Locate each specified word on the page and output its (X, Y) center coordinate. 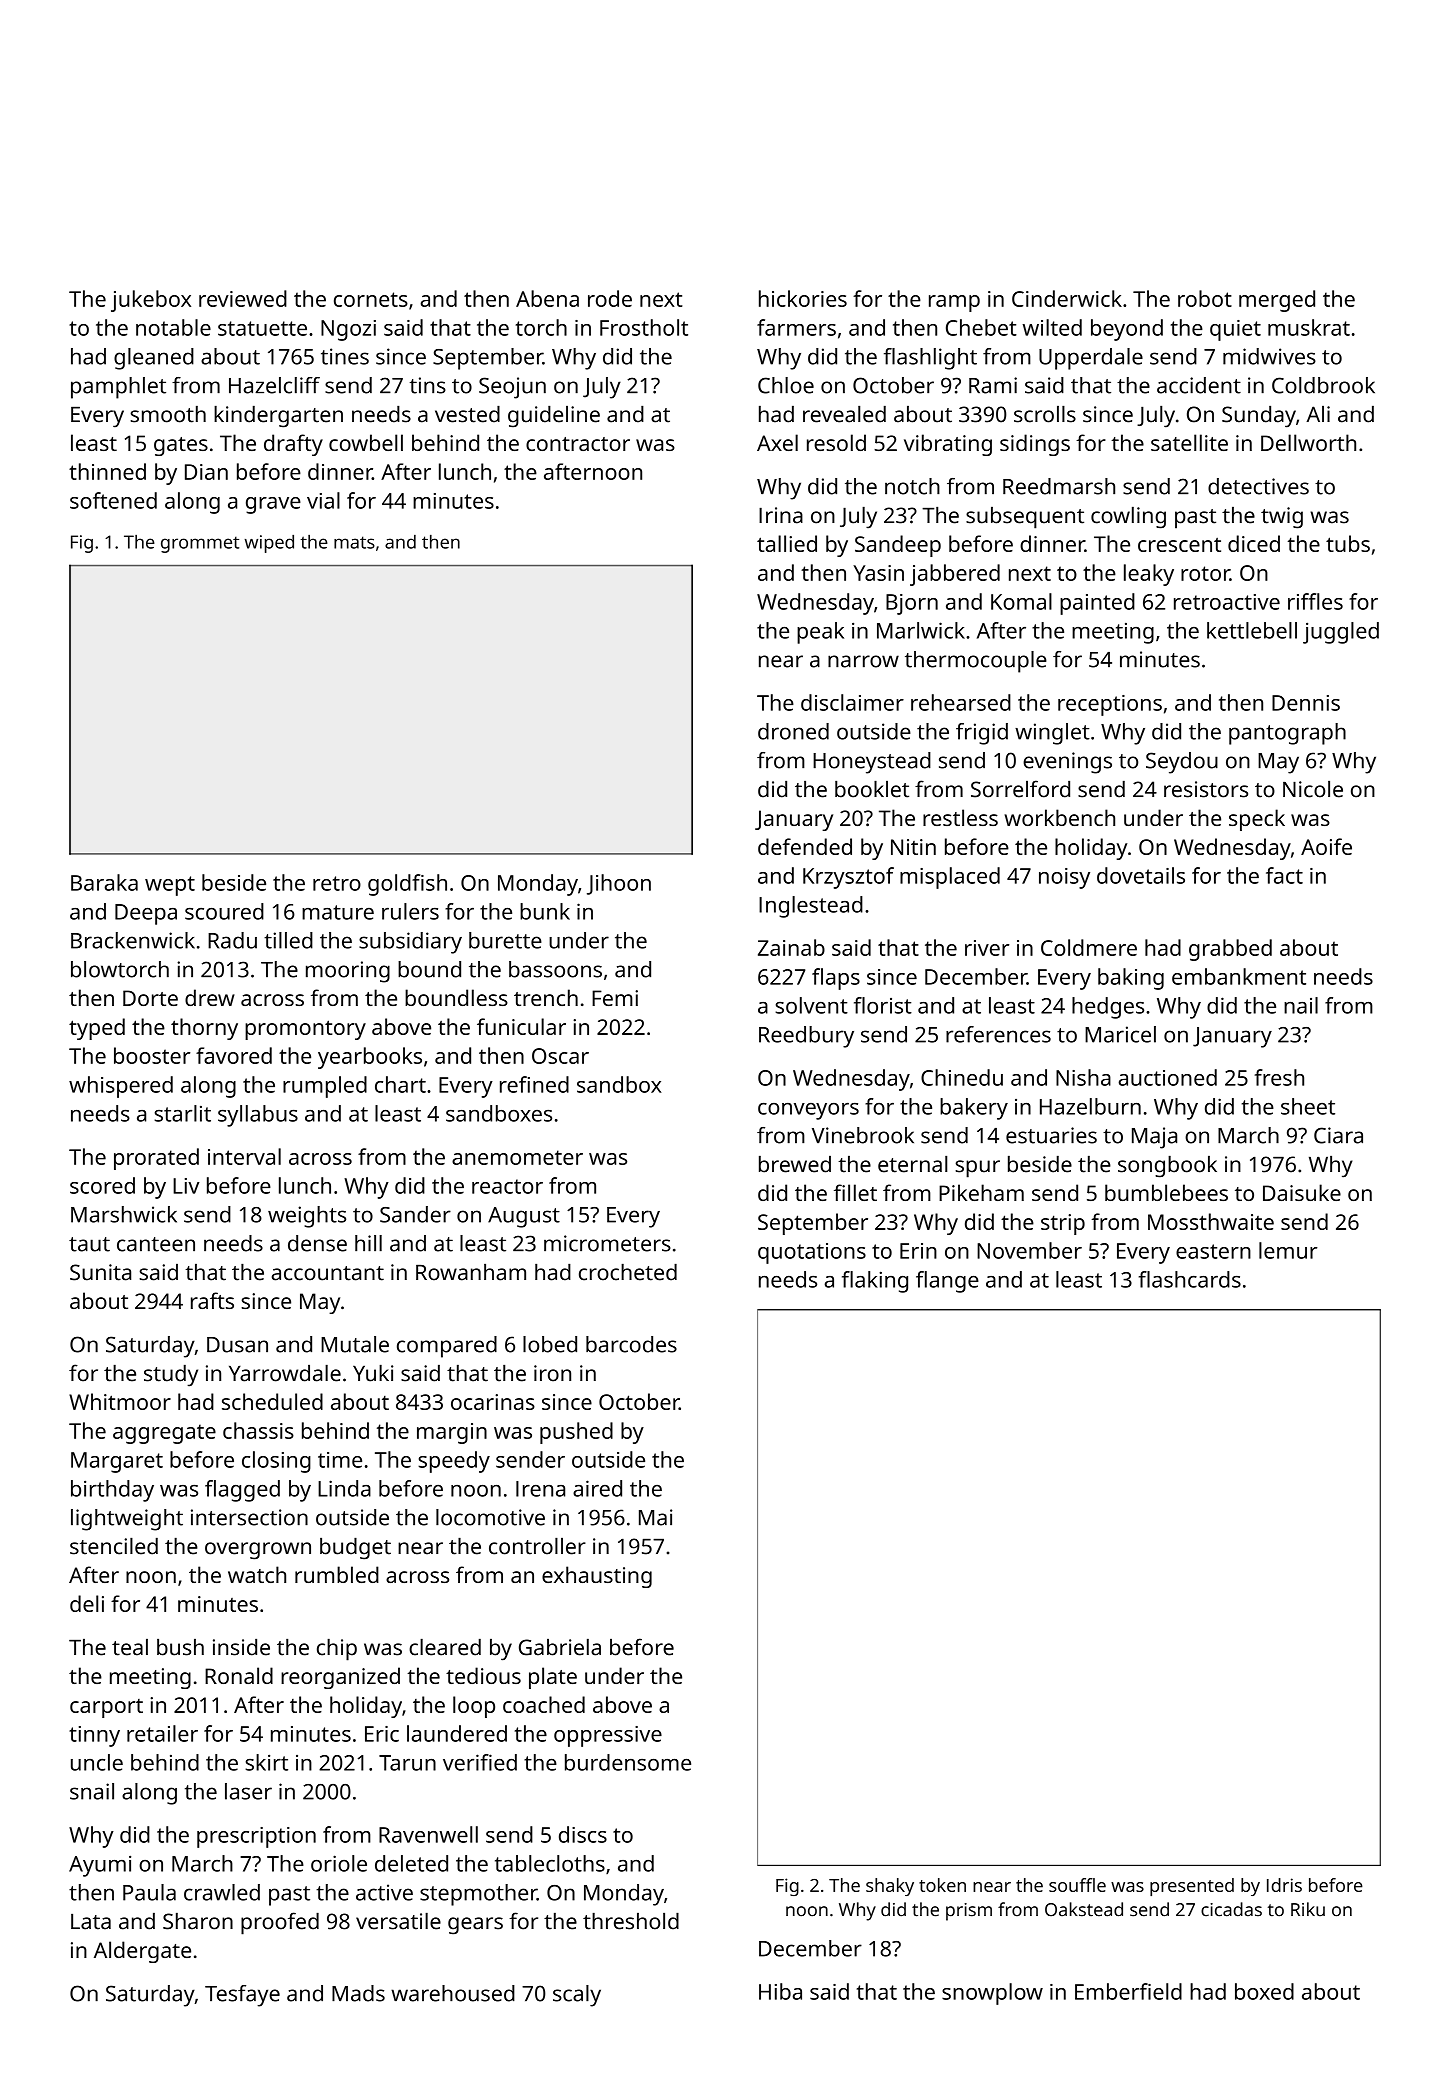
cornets (371, 299)
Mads (358, 1993)
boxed (1264, 1991)
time (340, 1460)
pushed (576, 1433)
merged (1277, 301)
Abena (547, 298)
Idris (1284, 1885)
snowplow (992, 1994)
